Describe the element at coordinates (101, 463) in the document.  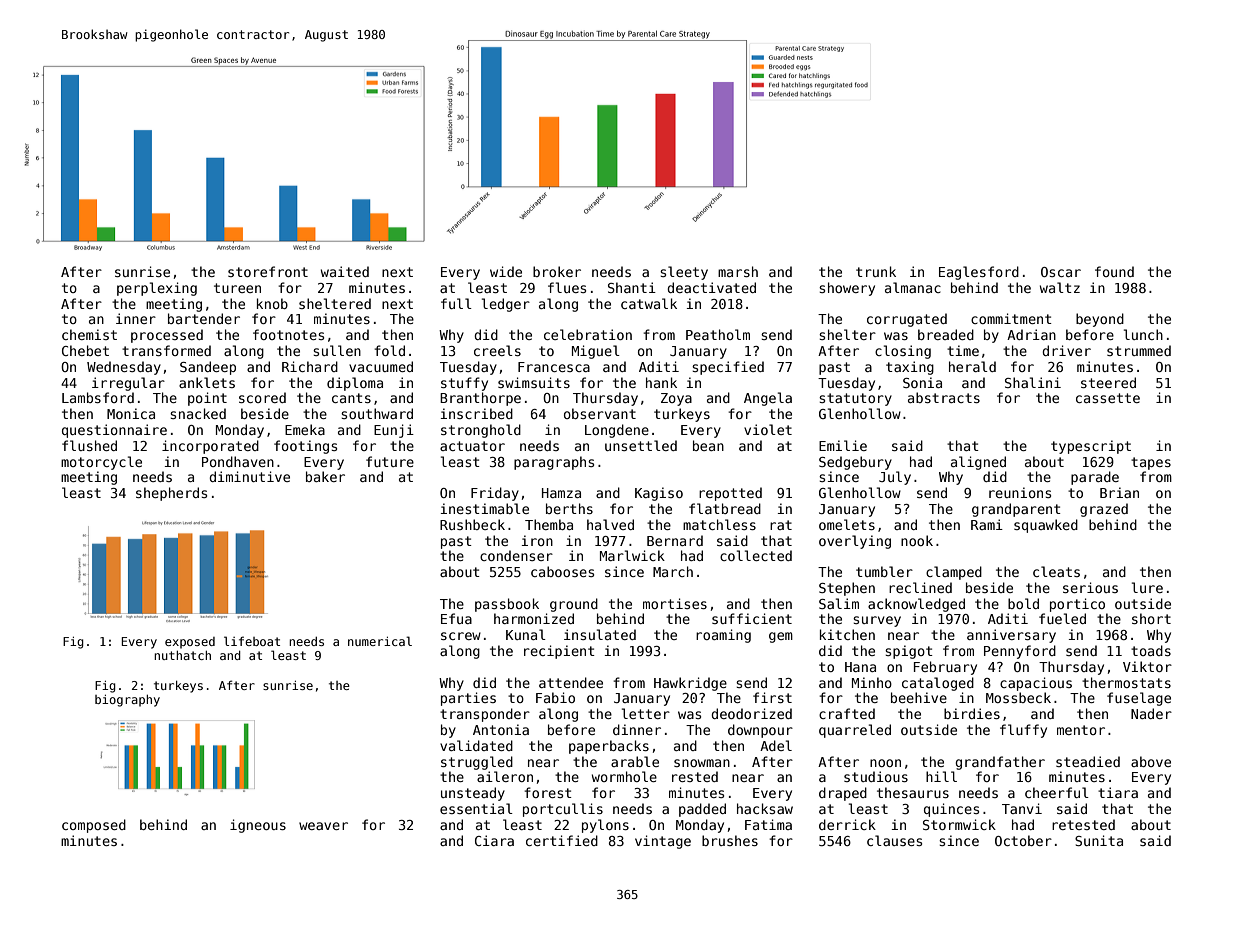
I see `motorcycle` at that location.
